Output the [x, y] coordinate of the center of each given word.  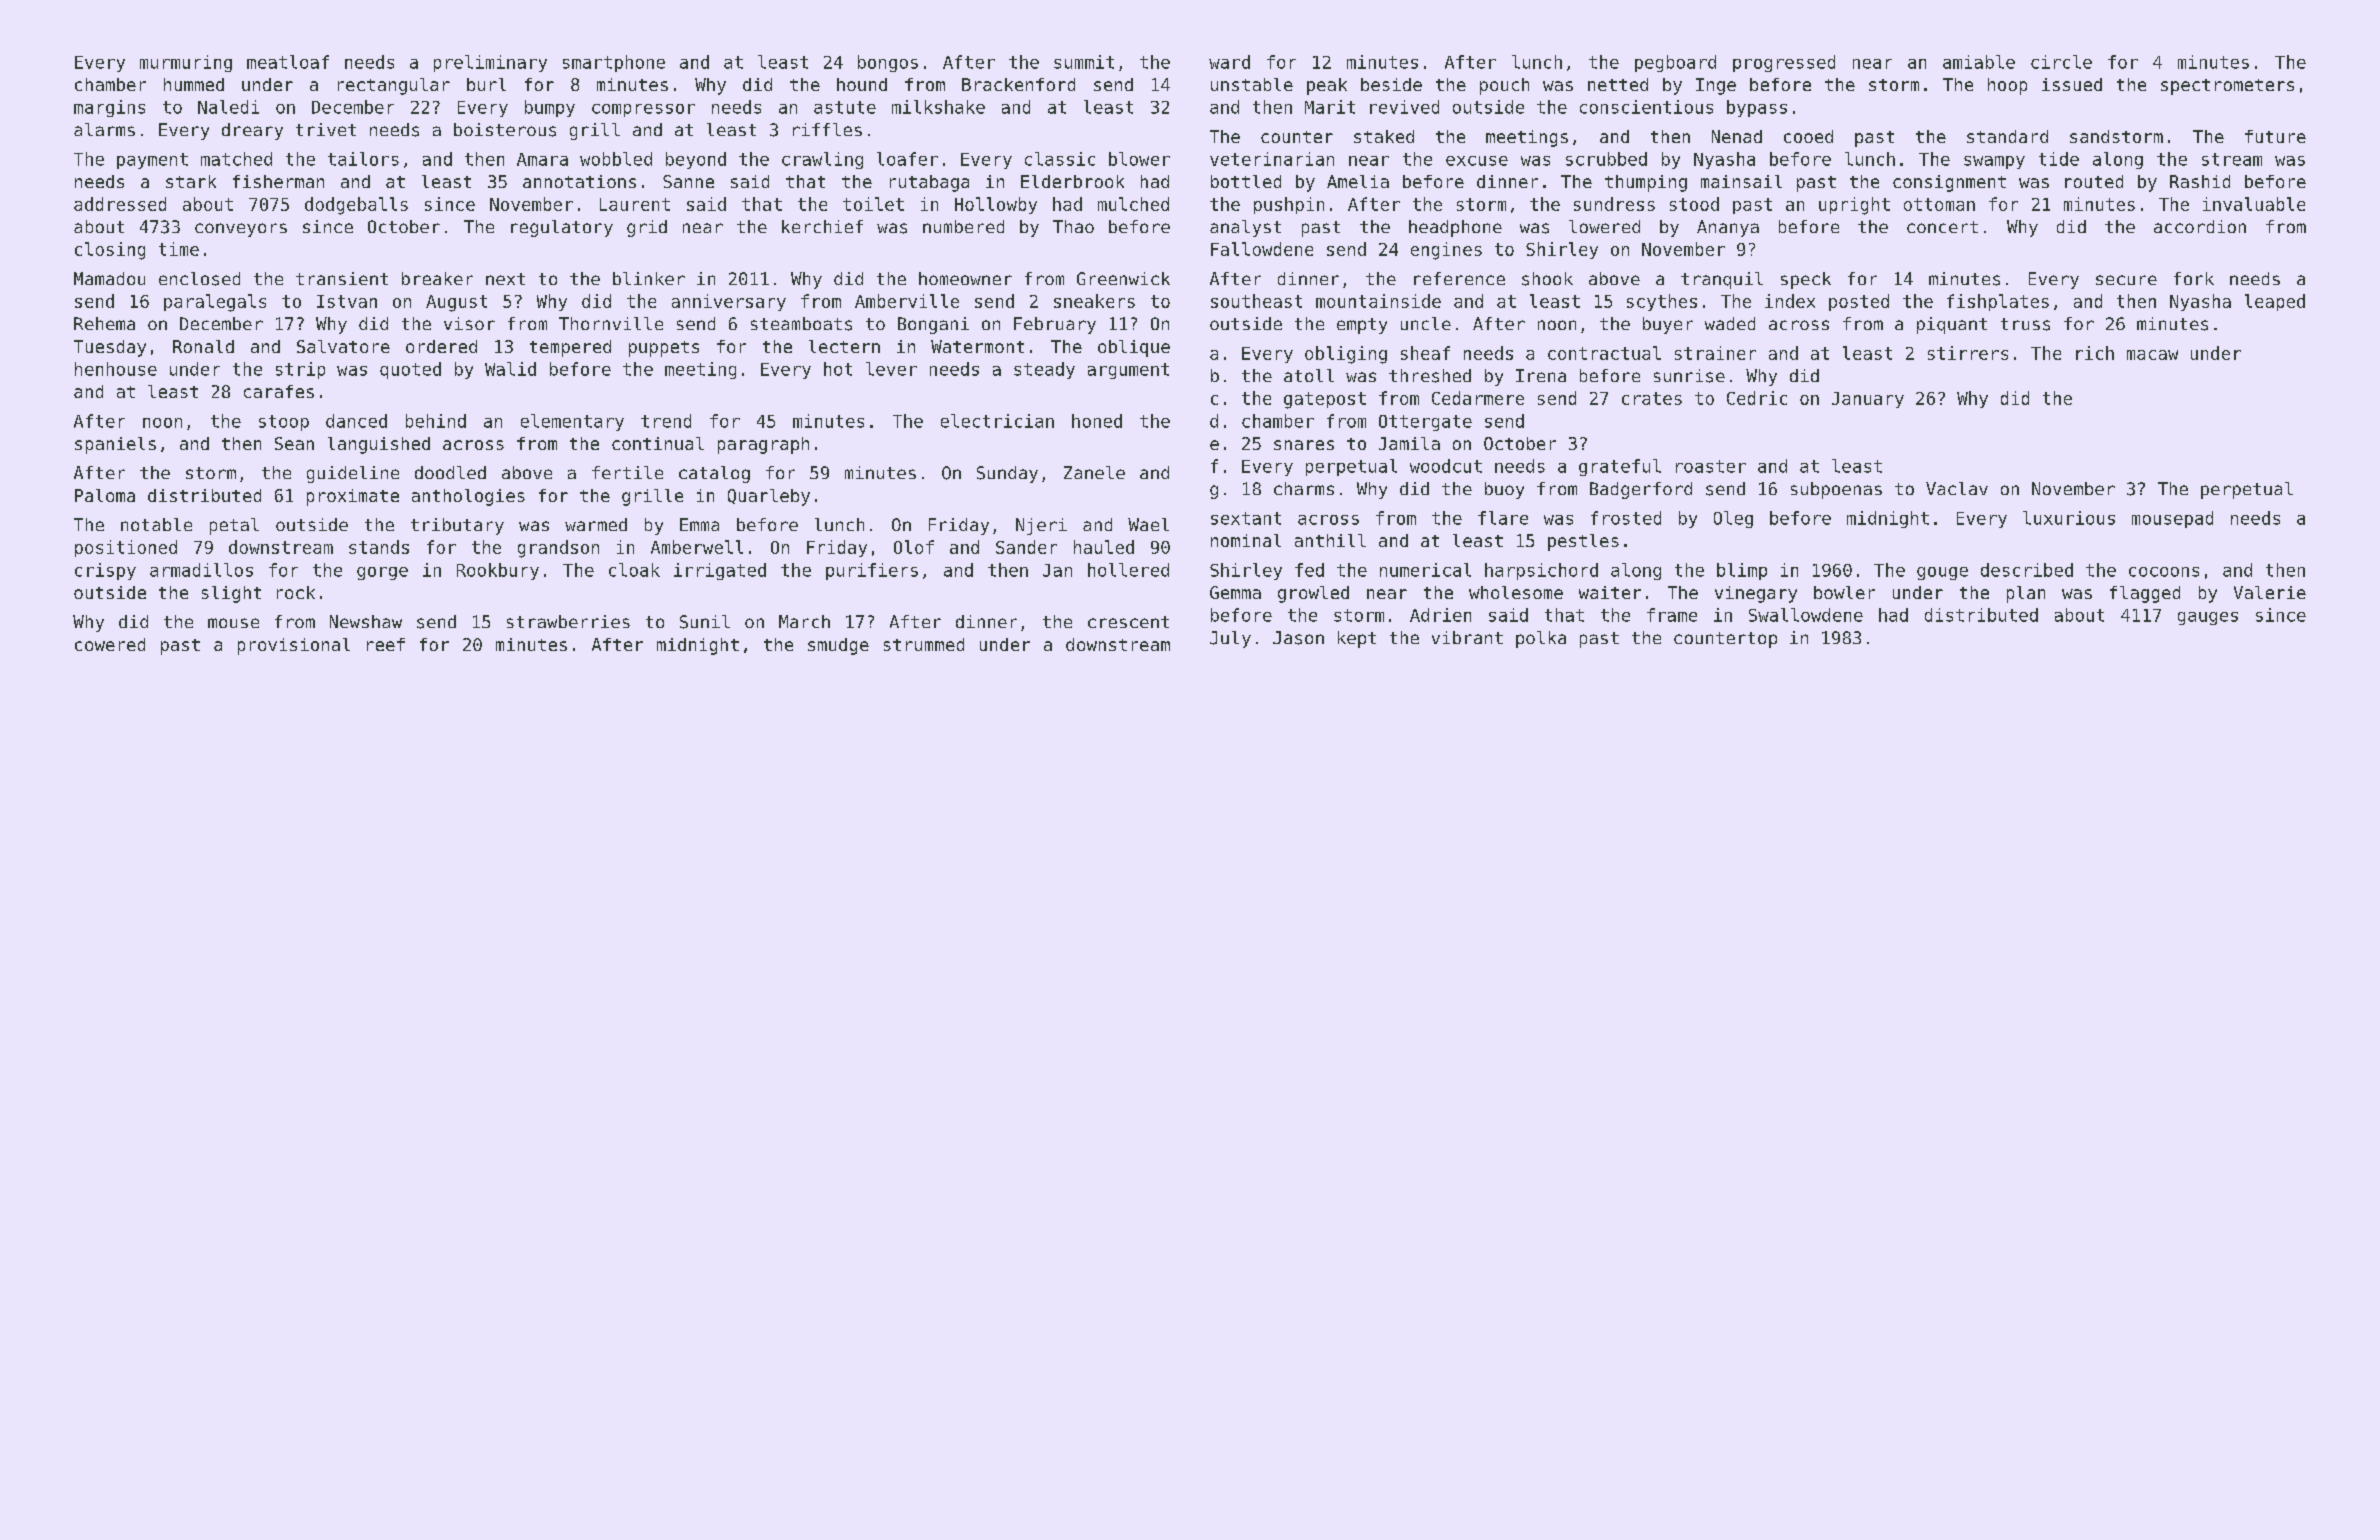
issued [2072, 84]
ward [1229, 62]
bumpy [550, 108]
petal [234, 526]
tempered [570, 348]
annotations [579, 181]
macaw [2152, 355]
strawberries [568, 621]
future [2275, 136]
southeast [1256, 301]
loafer [907, 159]
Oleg [1733, 519]
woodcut [1446, 466]
